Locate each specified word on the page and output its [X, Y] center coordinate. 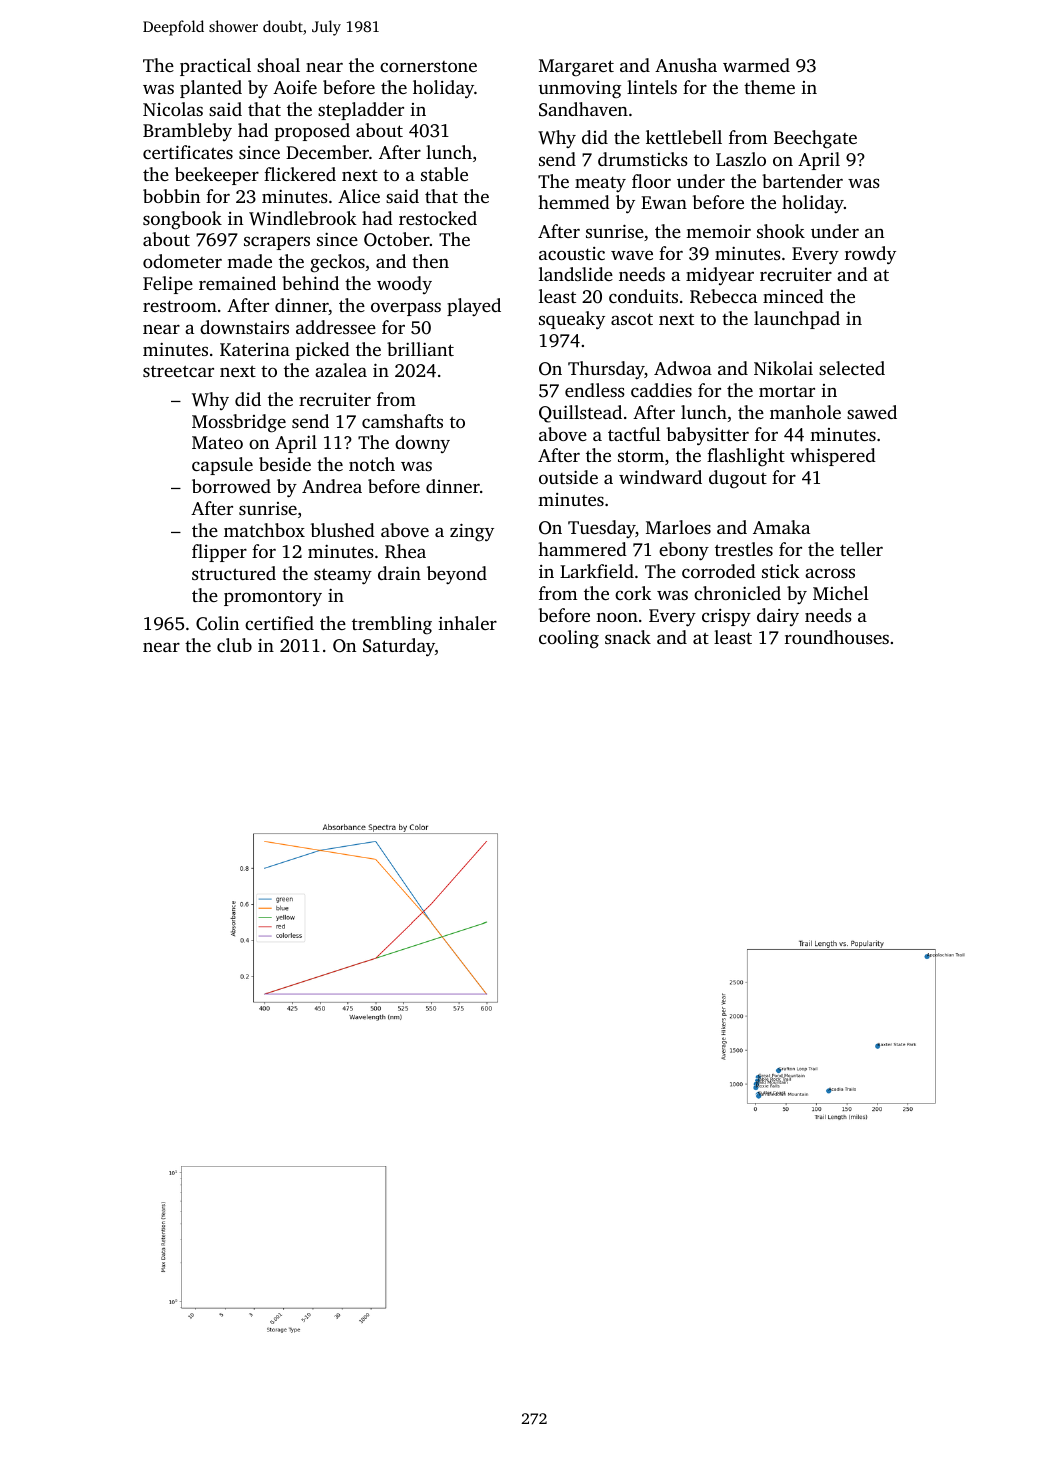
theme [769, 87]
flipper [219, 553]
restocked [438, 218]
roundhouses [837, 637]
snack [628, 637]
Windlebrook [303, 218]
